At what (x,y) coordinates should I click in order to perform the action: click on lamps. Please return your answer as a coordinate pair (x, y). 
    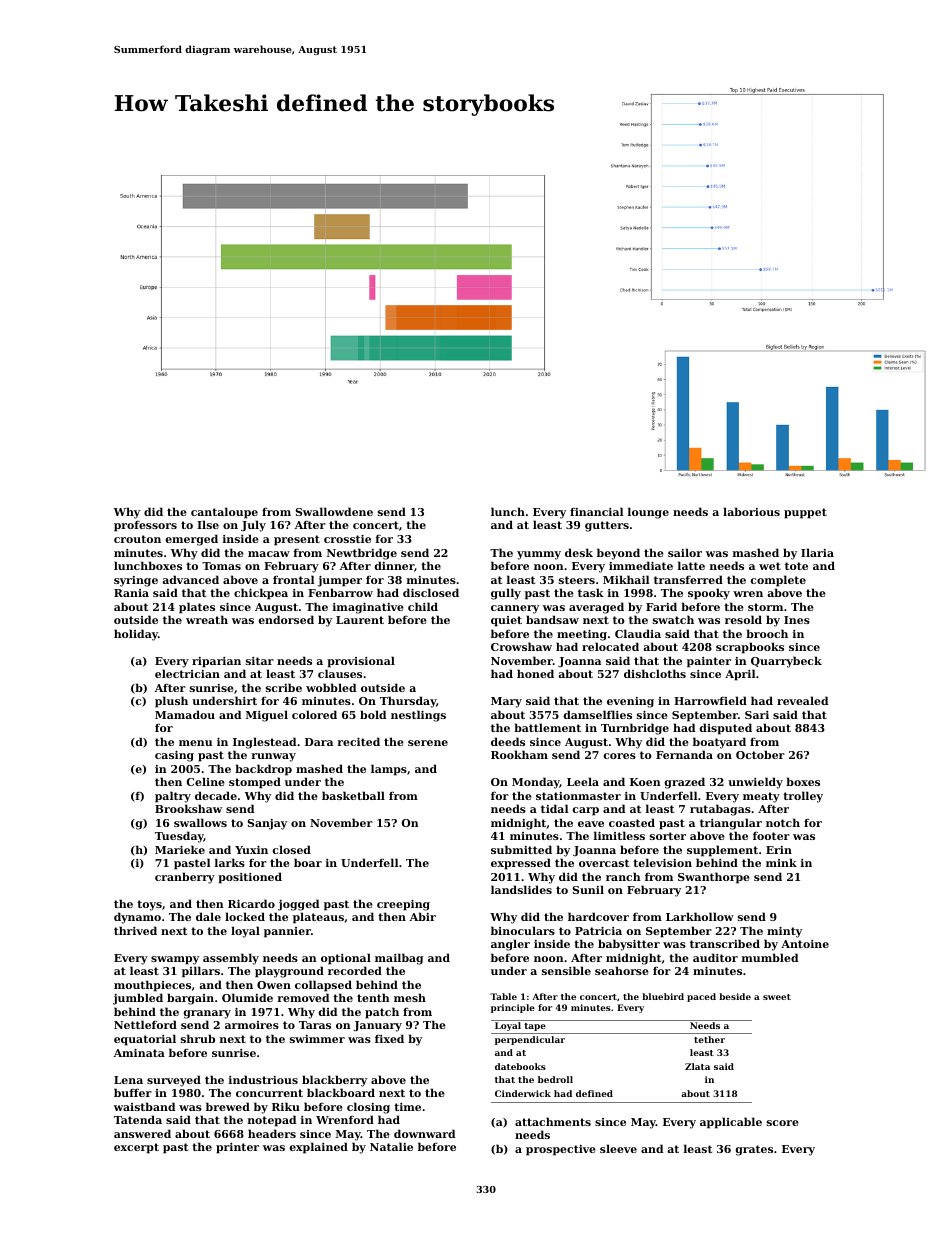
    Looking at the image, I should click on (389, 770).
